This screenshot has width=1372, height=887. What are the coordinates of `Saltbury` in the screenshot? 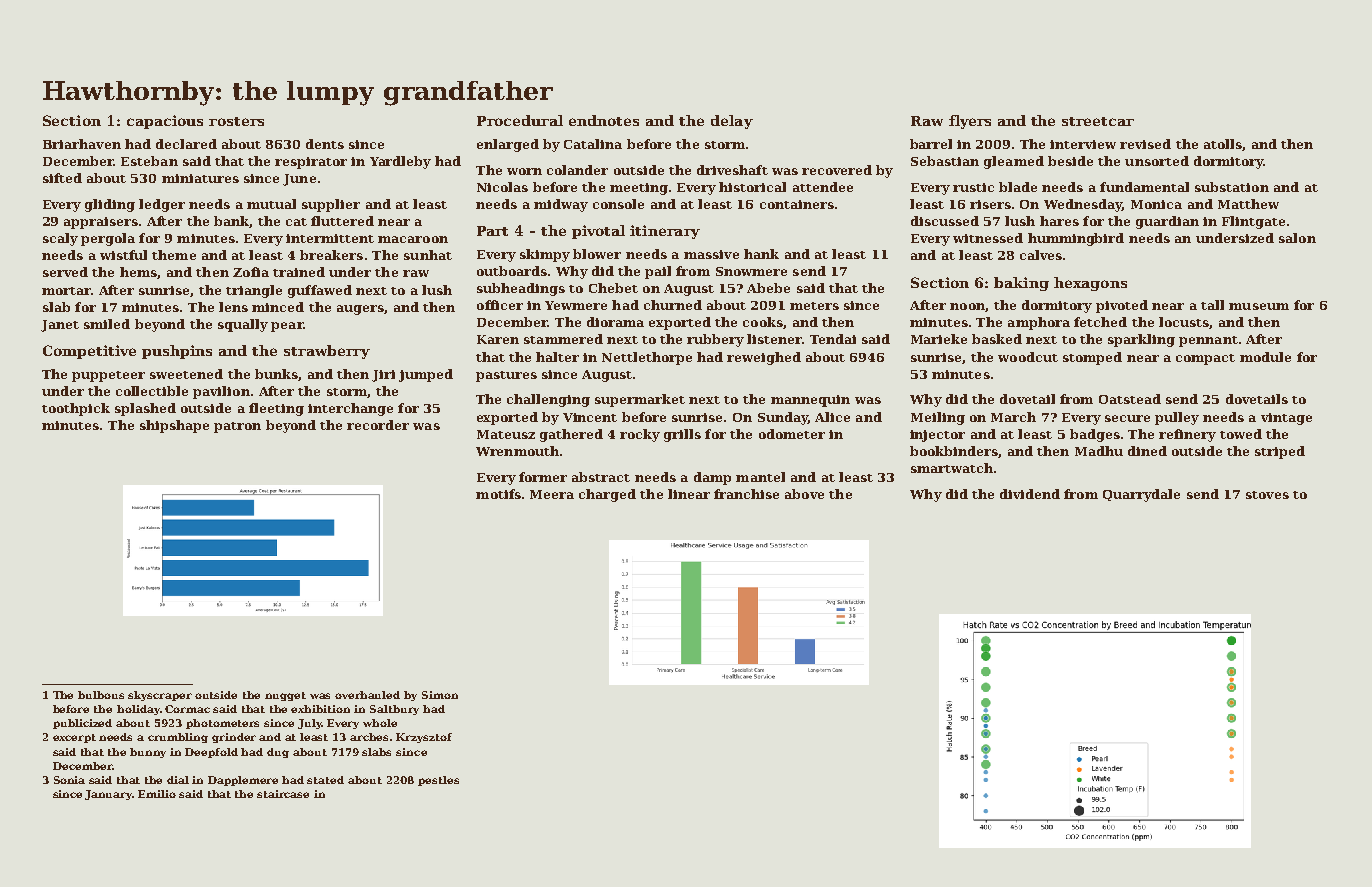 It's located at (394, 710).
